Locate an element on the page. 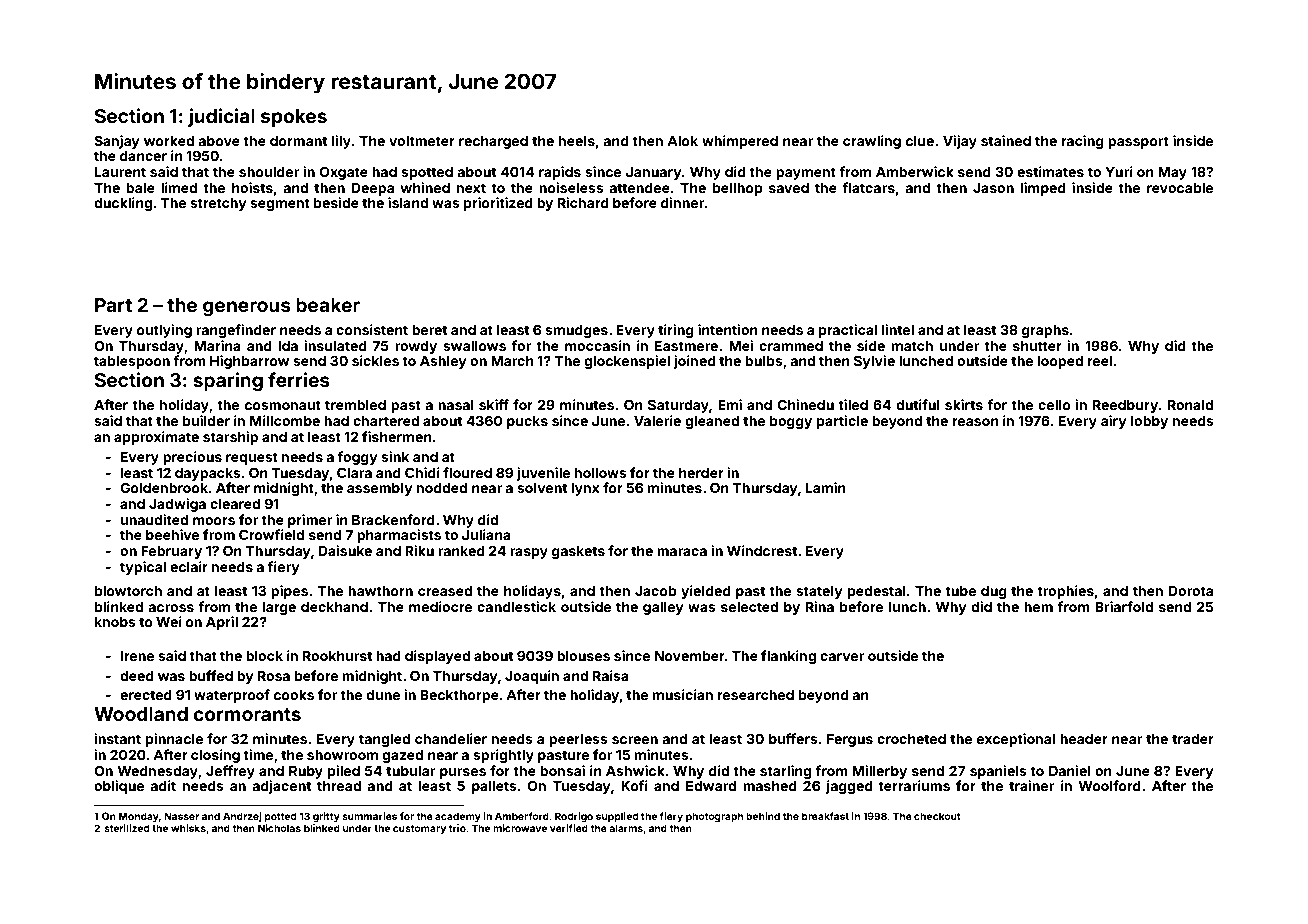  passport is located at coordinates (1138, 142).
